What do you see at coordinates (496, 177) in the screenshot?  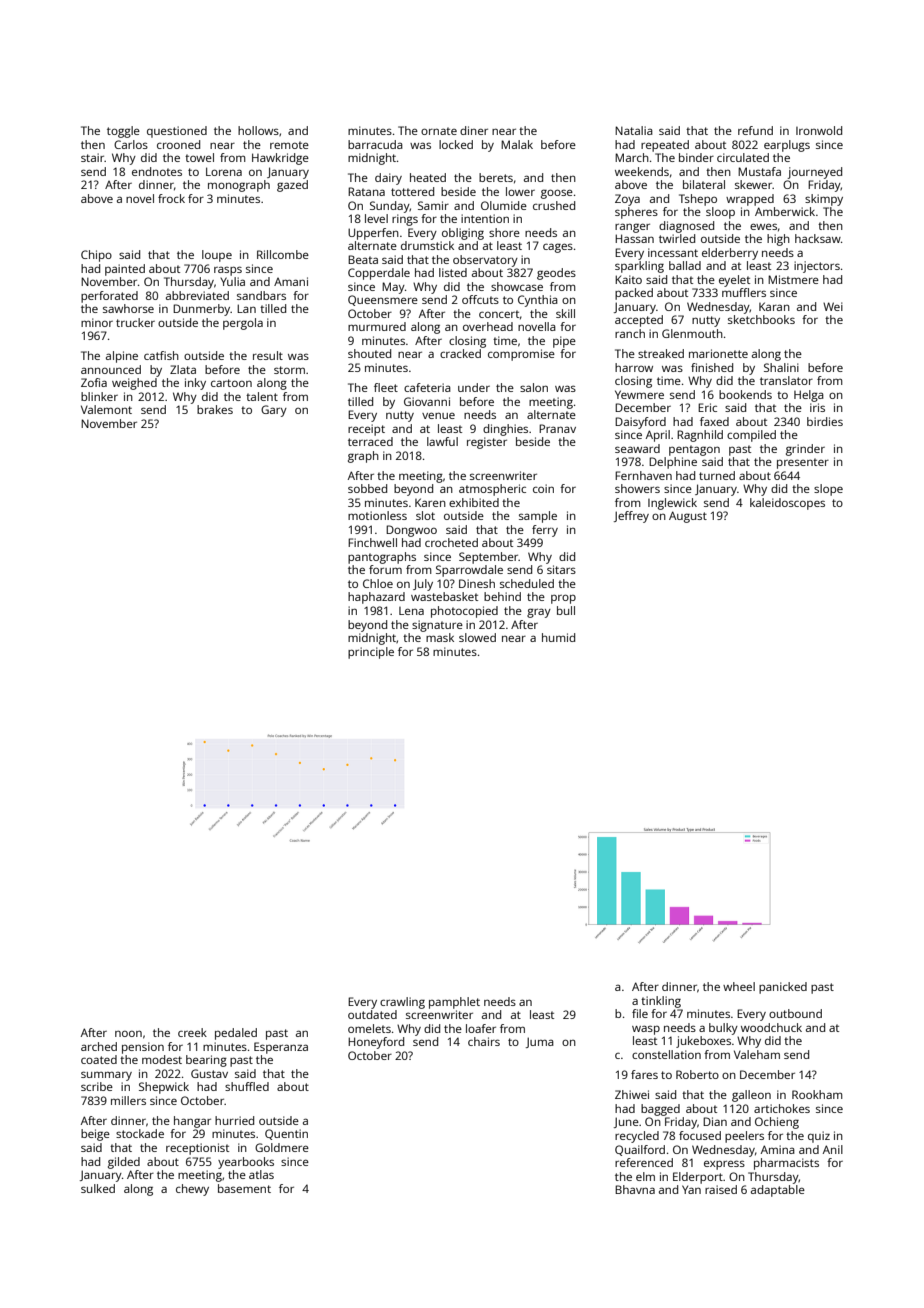 I see `berets` at bounding box center [496, 177].
